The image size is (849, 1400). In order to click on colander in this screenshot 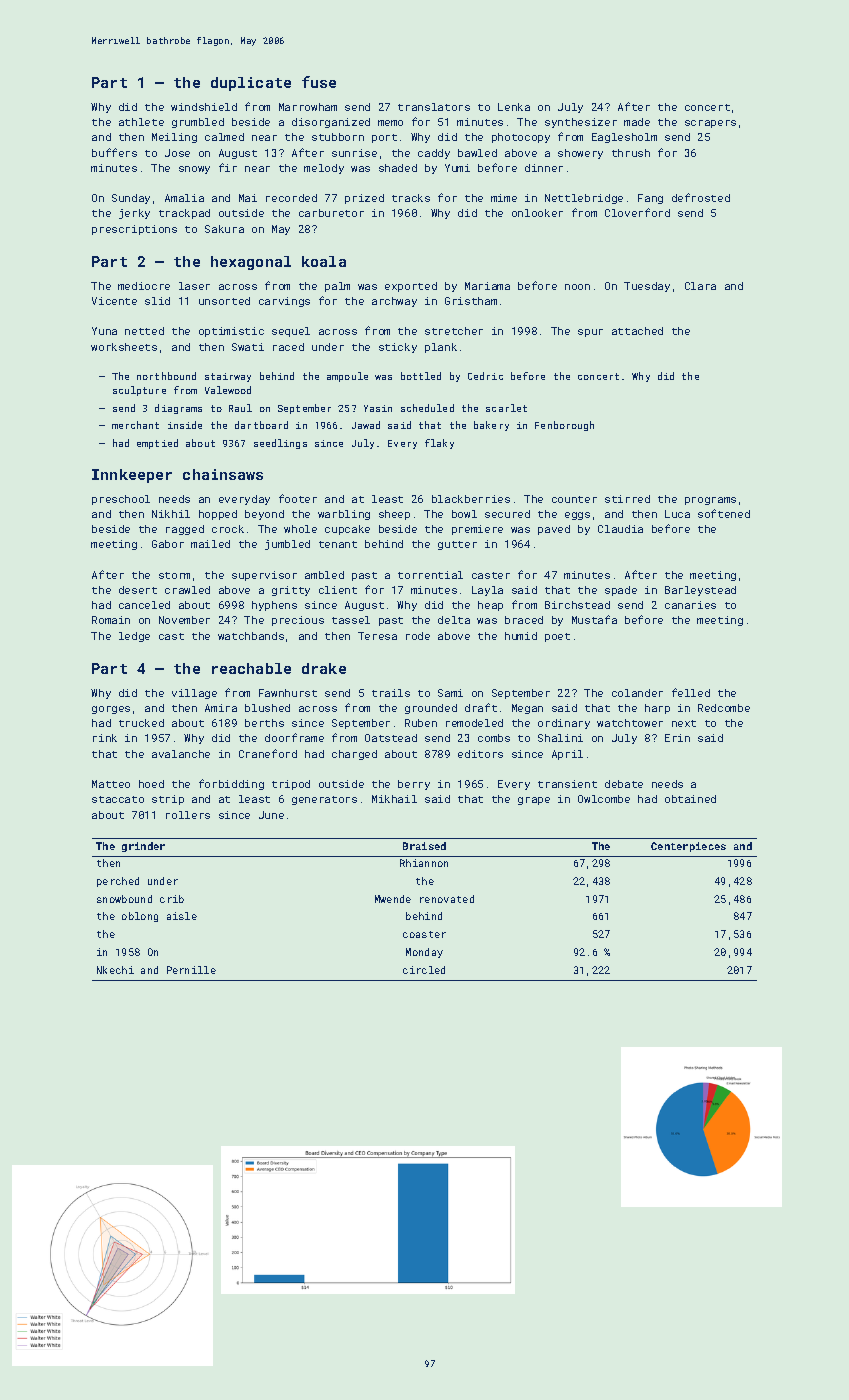, I will do `click(637, 693)`.
